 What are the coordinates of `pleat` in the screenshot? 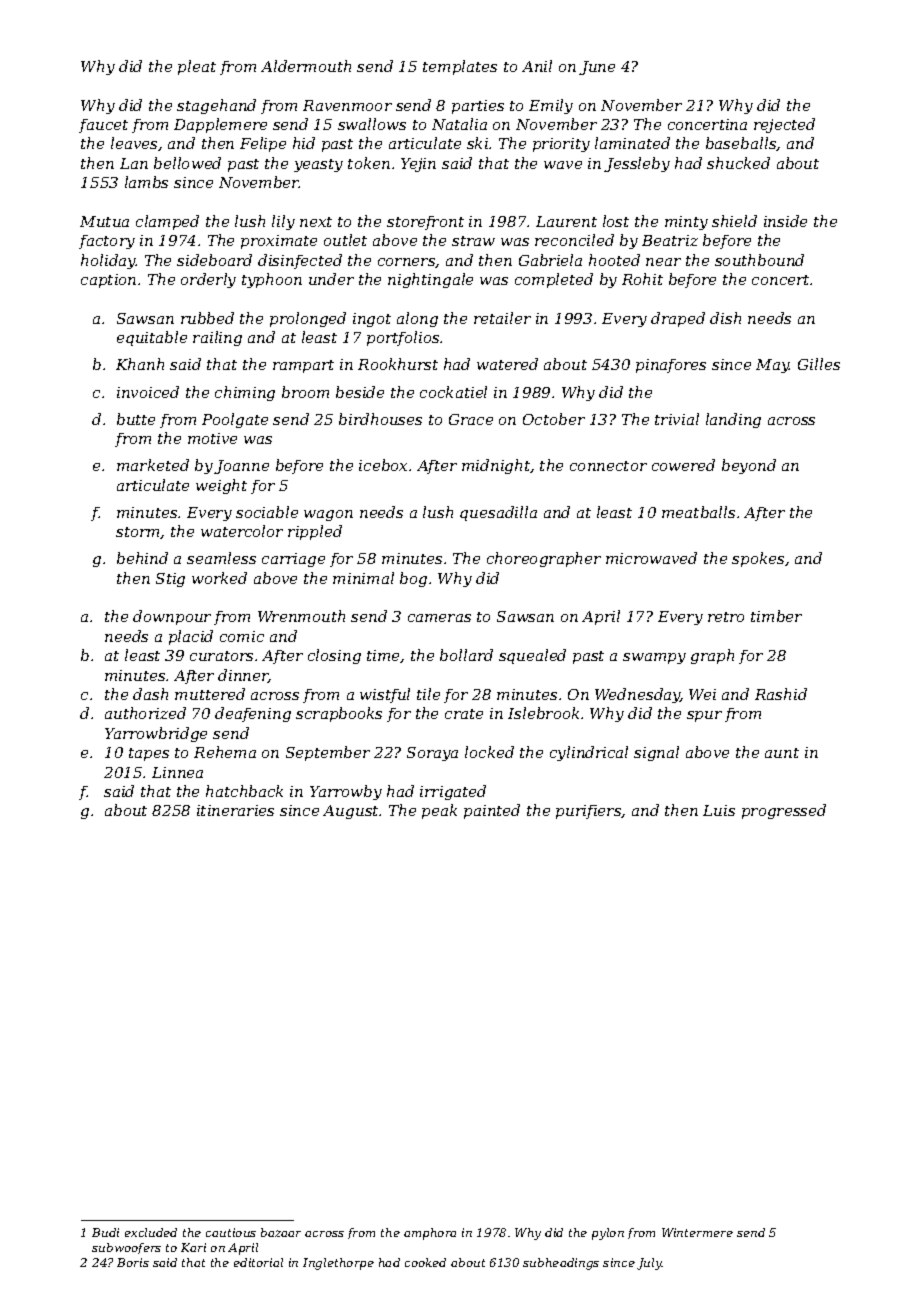 It's located at (197, 67).
